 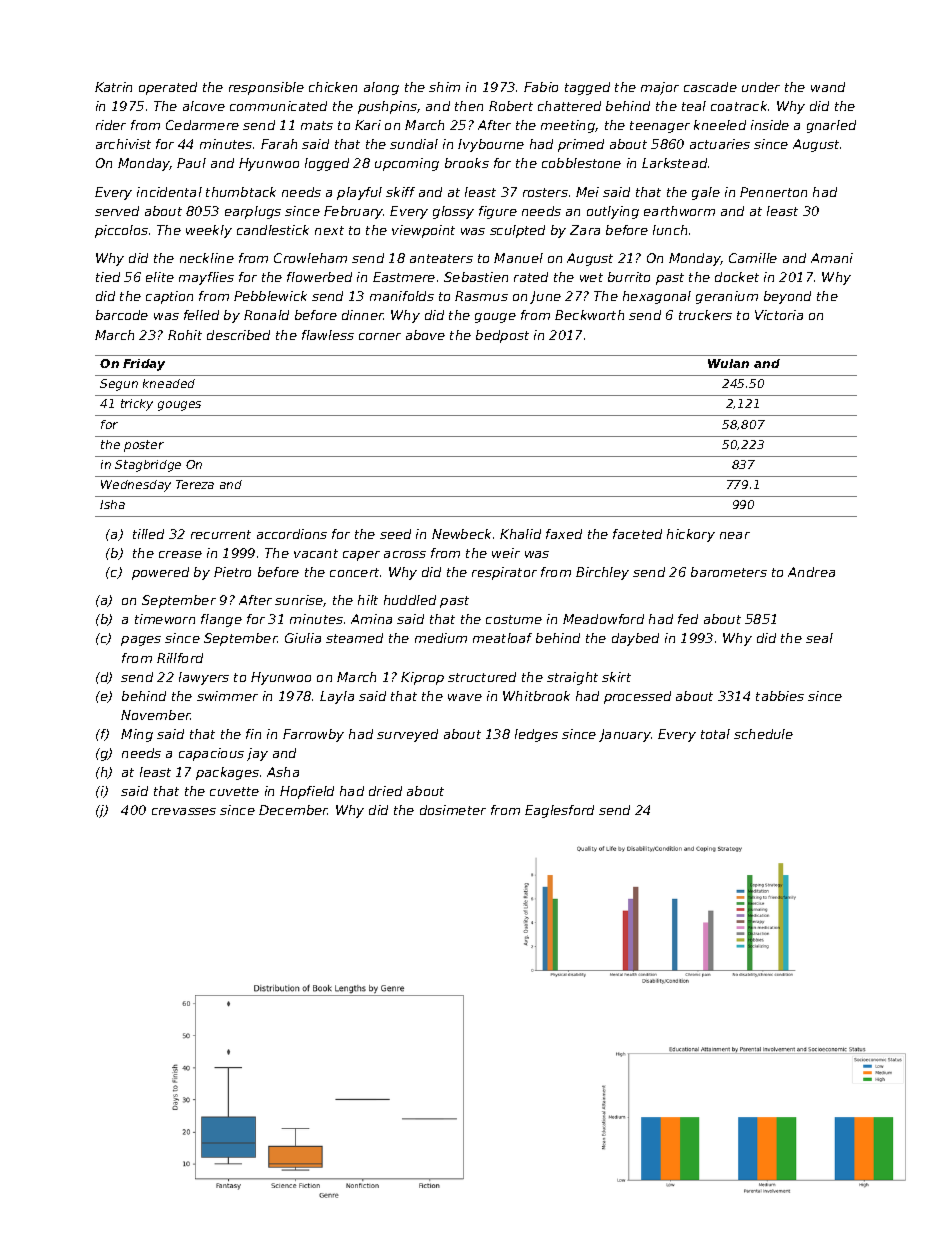 I want to click on capacious, so click(x=211, y=754).
